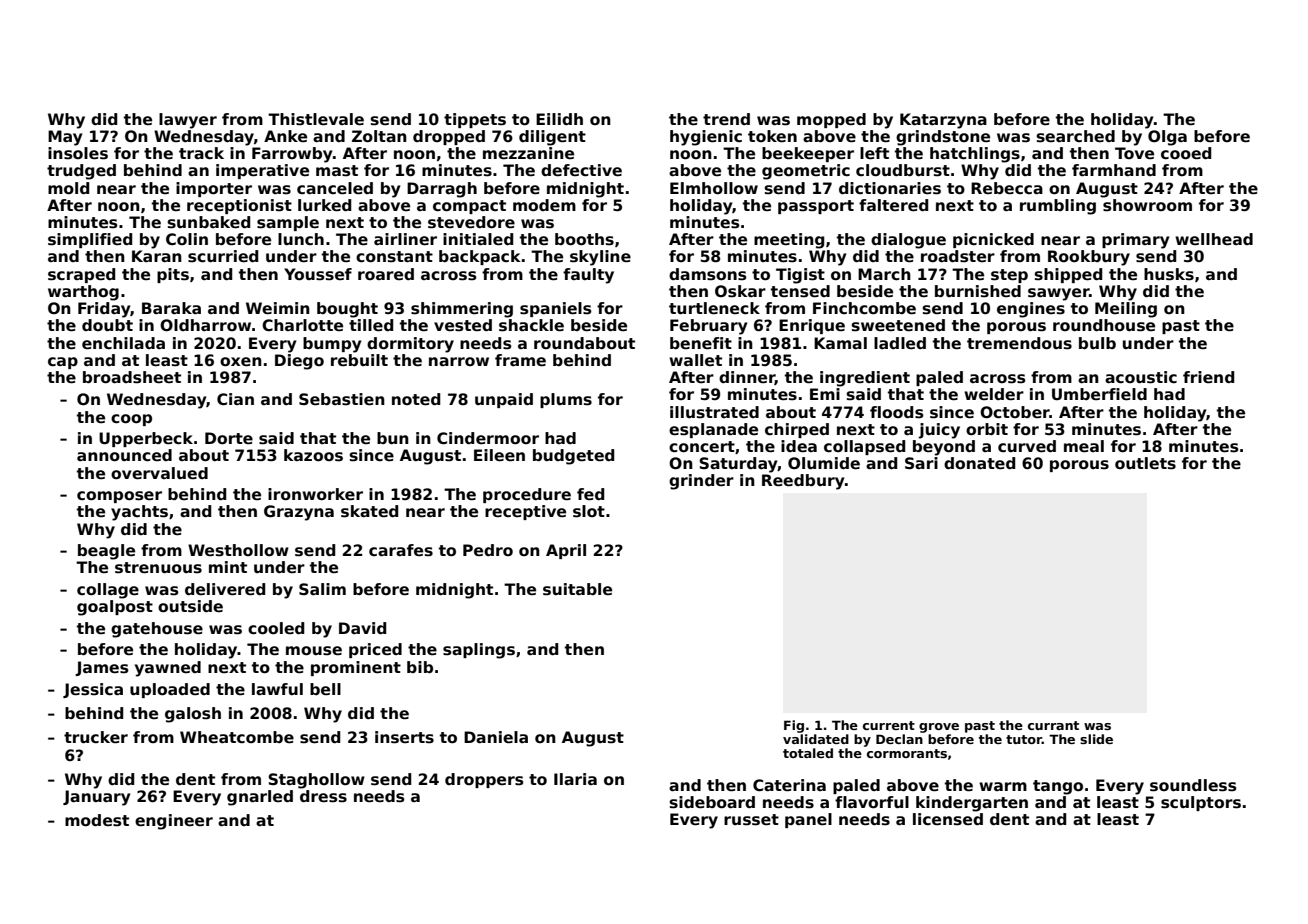 The height and width of the document is (924, 1308). What do you see at coordinates (525, 512) in the document?
I see `receptive` at bounding box center [525, 512].
